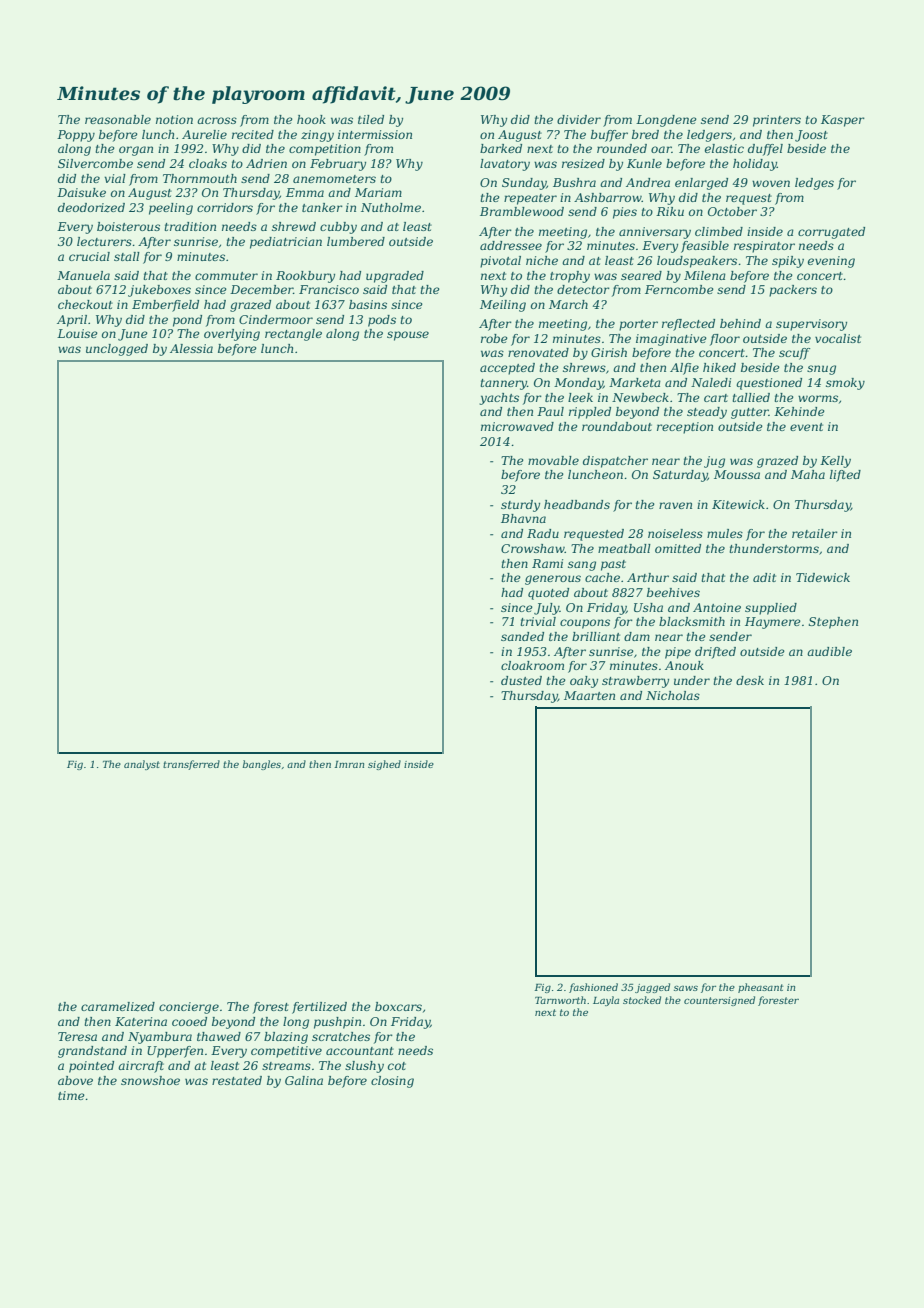 The height and width of the page is (1308, 924). Describe the element at coordinates (517, 426) in the page. I see `microwaved` at that location.
